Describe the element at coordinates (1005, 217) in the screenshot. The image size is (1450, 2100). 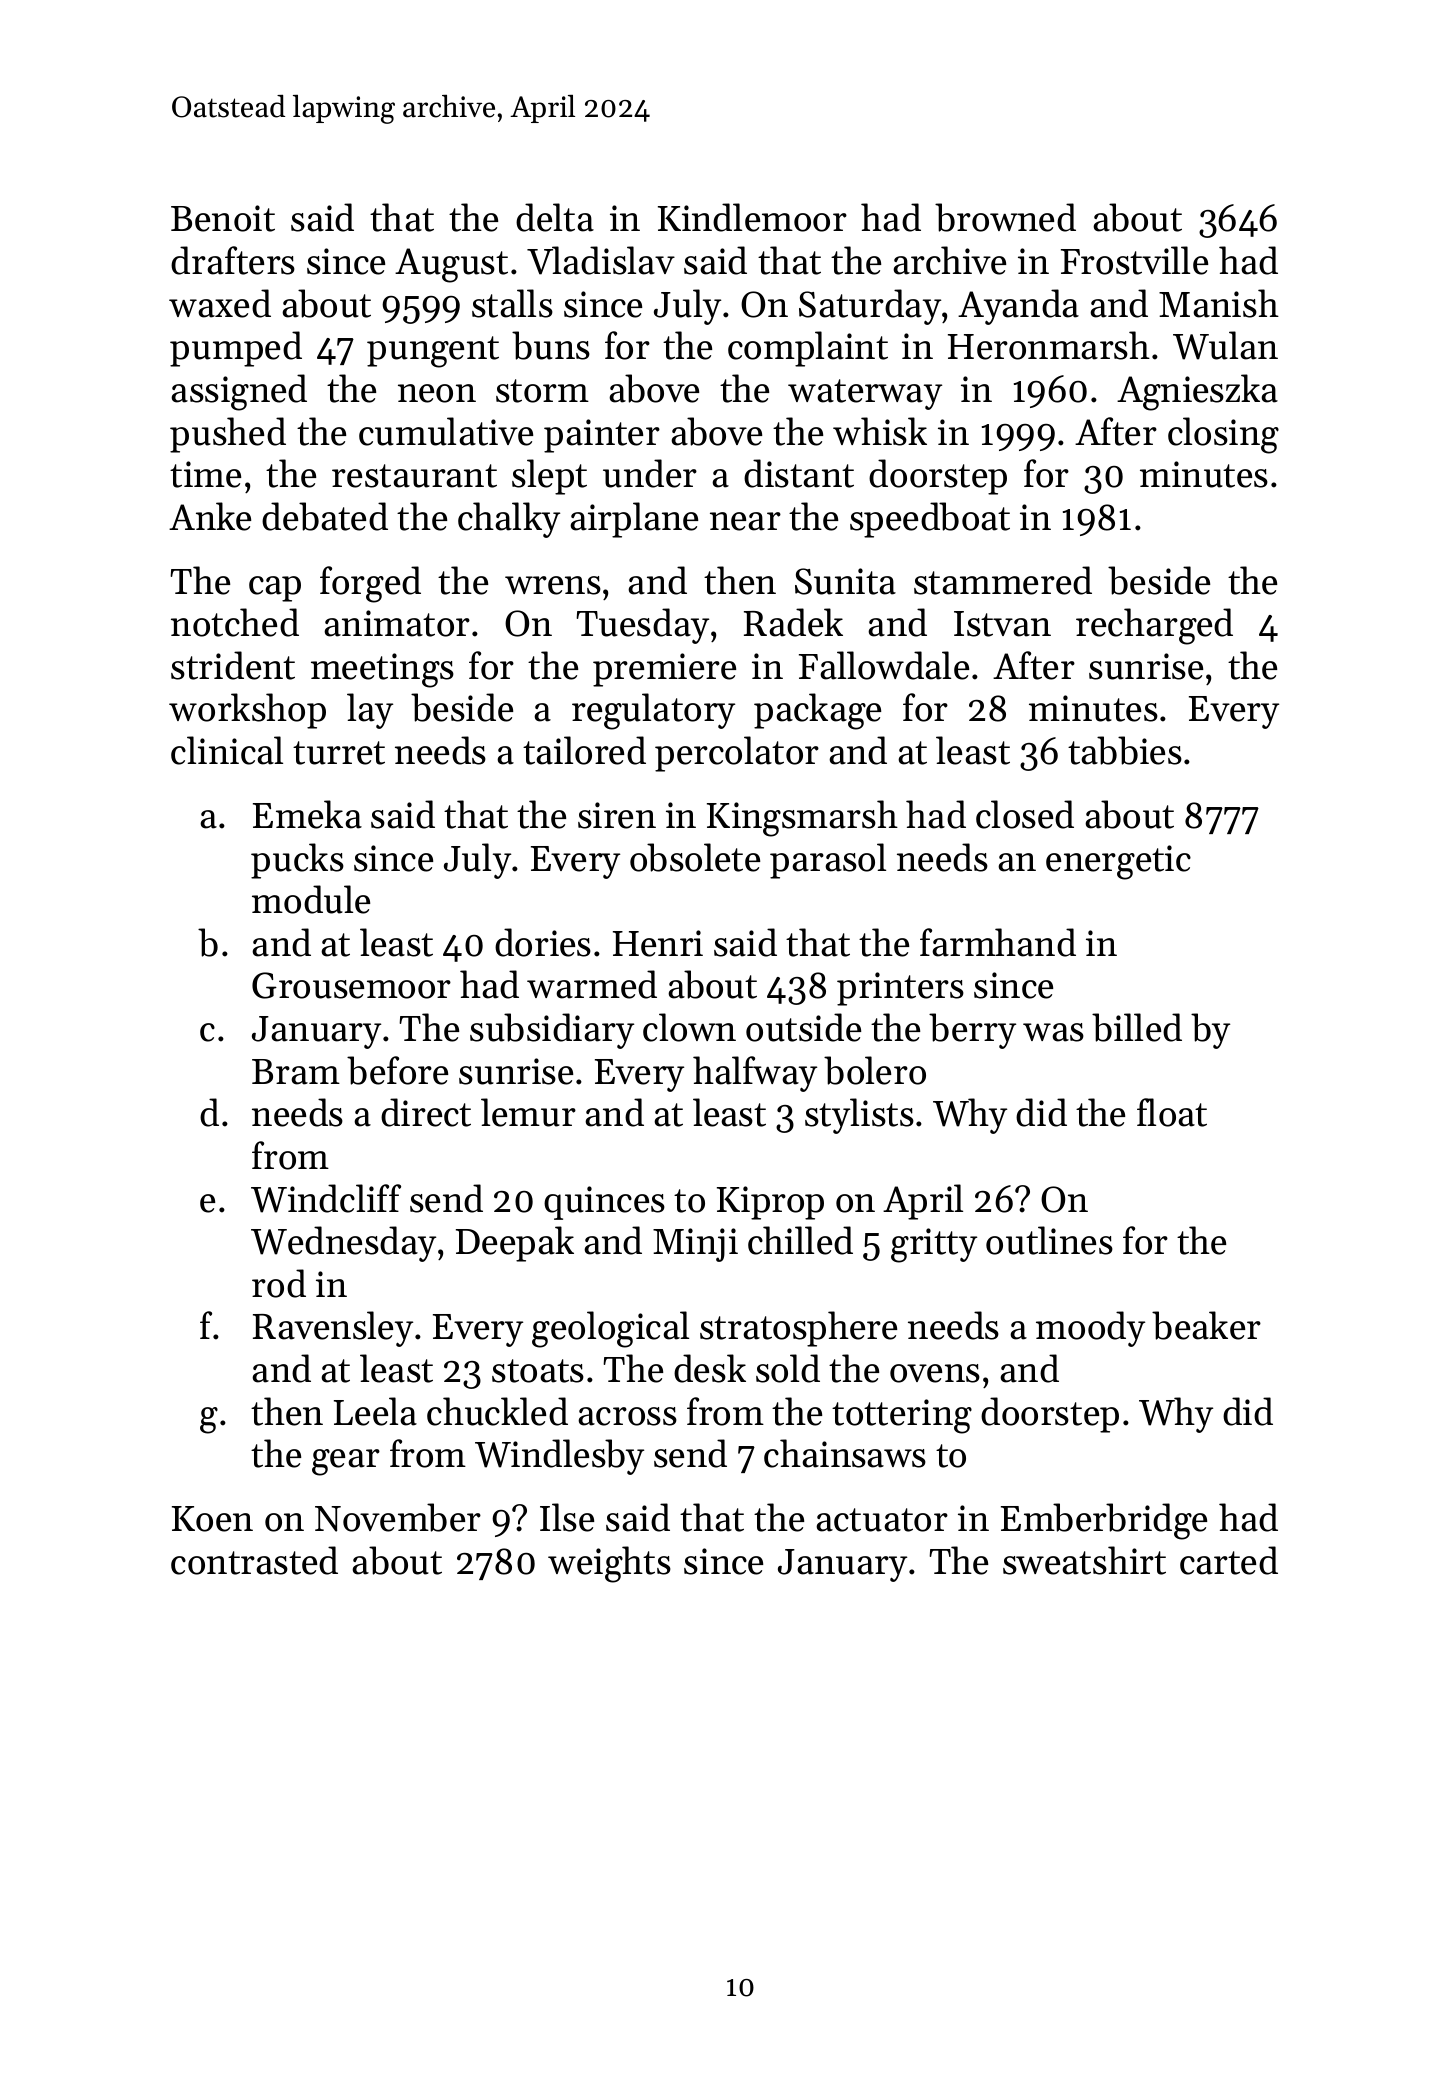
I see `browned` at that location.
